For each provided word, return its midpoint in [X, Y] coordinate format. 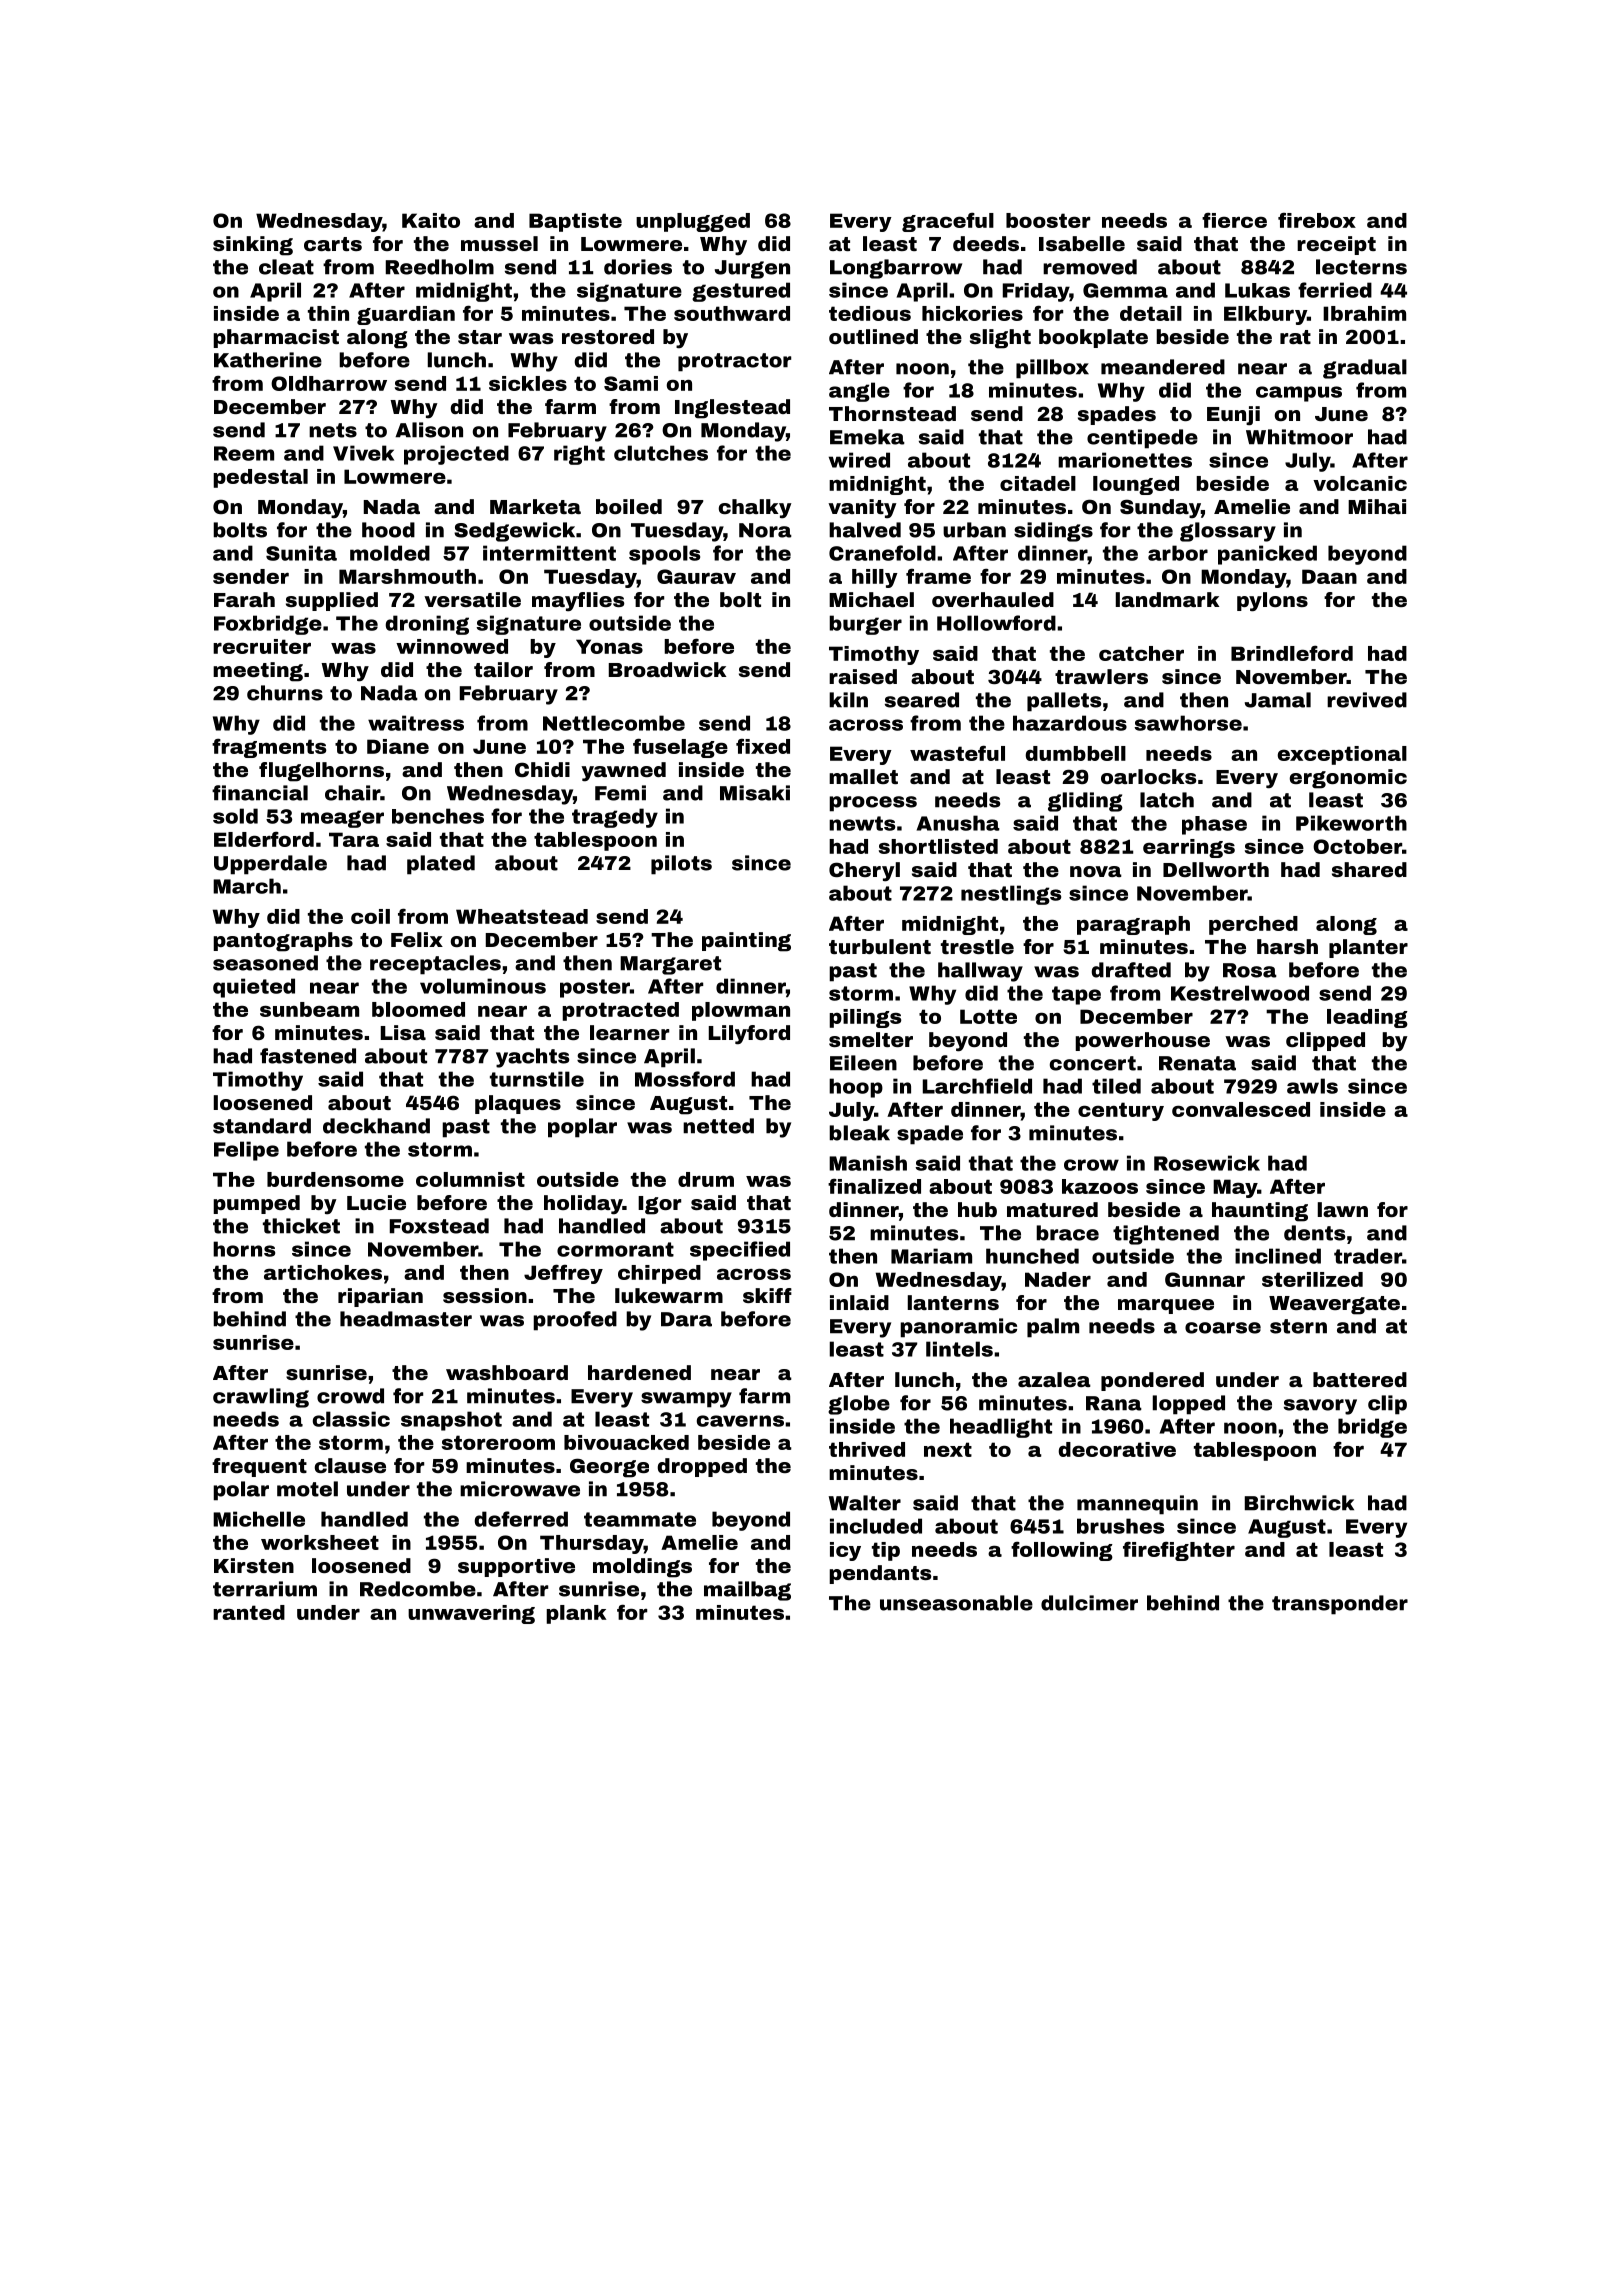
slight [1000, 339]
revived [1367, 700]
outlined [873, 336]
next [948, 1449]
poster [595, 988]
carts [333, 244]
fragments [269, 748]
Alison [429, 430]
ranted [249, 1612]
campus [1299, 394]
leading [1367, 1018]
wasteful [957, 753]
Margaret [670, 965]
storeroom [498, 1442]
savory [1320, 1407]
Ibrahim [1364, 313]
